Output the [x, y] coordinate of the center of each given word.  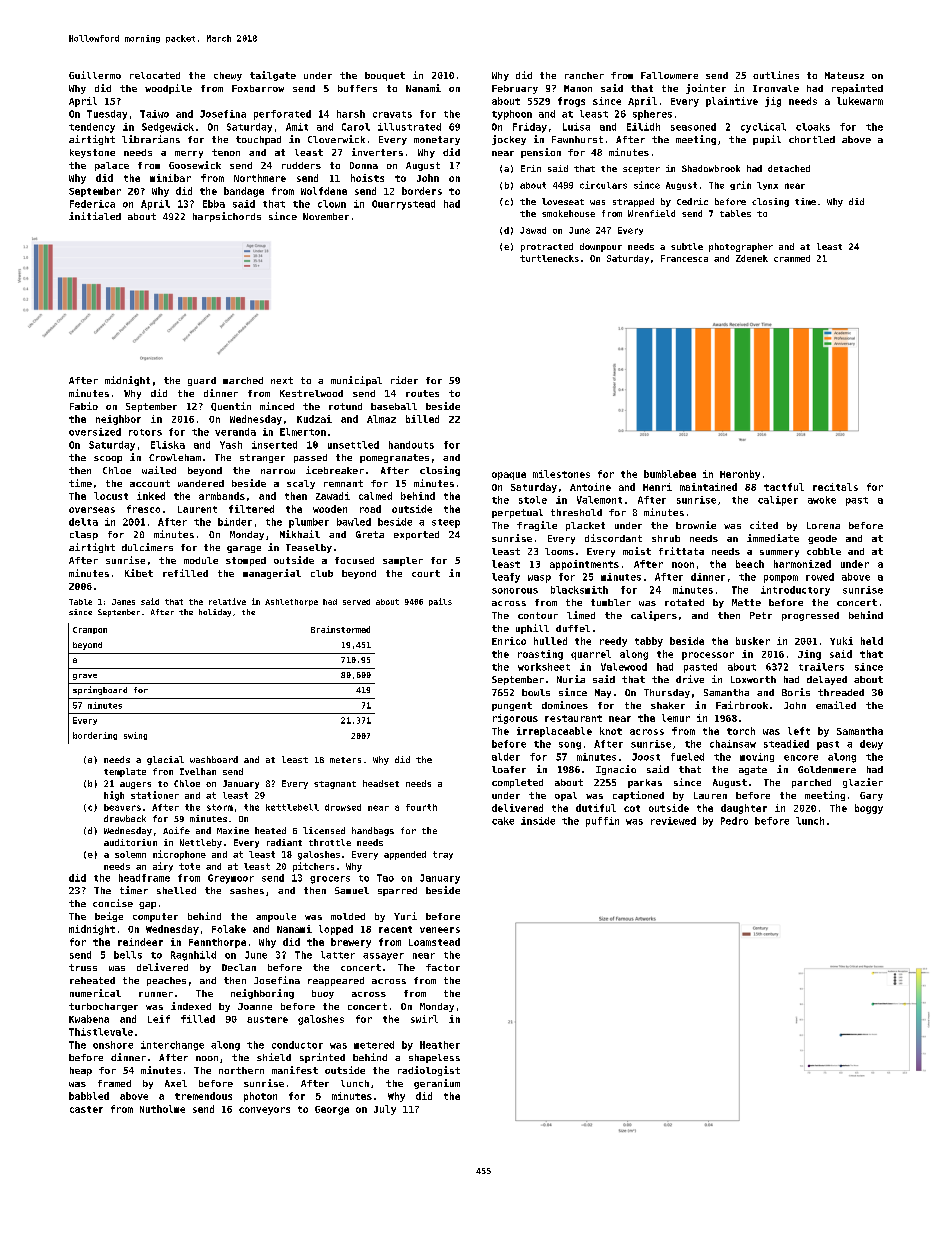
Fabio [84, 406]
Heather [440, 1045]
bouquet [385, 76]
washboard [214, 759]
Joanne [255, 1006]
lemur [676, 718]
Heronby [740, 475]
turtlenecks [549, 258]
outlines [776, 75]
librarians [151, 139]
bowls [536, 692]
